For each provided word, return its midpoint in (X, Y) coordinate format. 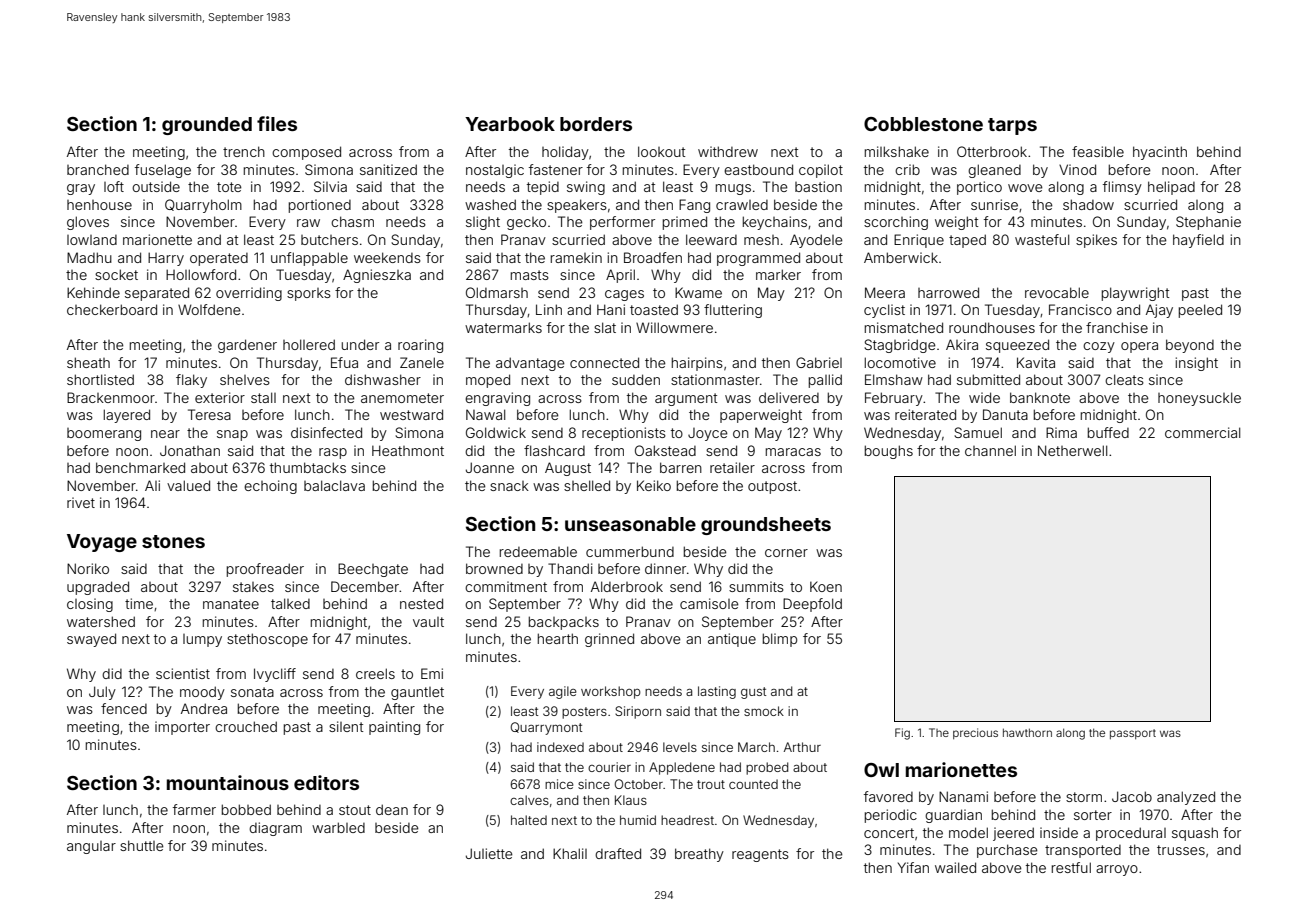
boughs (889, 452)
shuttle (142, 845)
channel (990, 450)
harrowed (948, 292)
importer (182, 728)
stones (173, 541)
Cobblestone (923, 124)
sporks (309, 294)
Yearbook (510, 124)
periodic (891, 816)
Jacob (1132, 796)
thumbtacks (308, 467)
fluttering (733, 311)
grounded (207, 126)
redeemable (538, 551)
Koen (826, 586)
